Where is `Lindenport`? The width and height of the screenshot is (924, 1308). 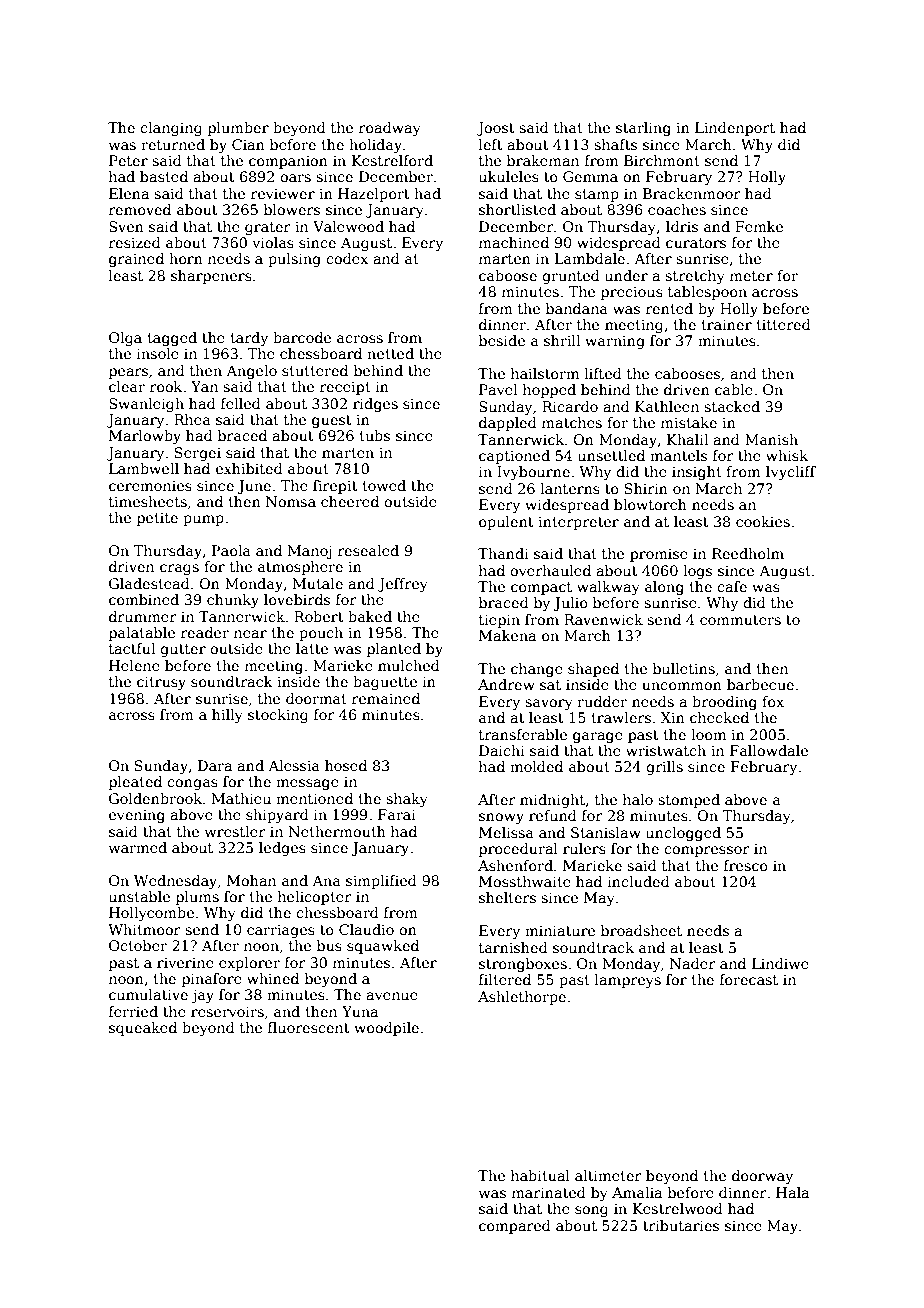
Lindenport is located at coordinates (735, 129).
